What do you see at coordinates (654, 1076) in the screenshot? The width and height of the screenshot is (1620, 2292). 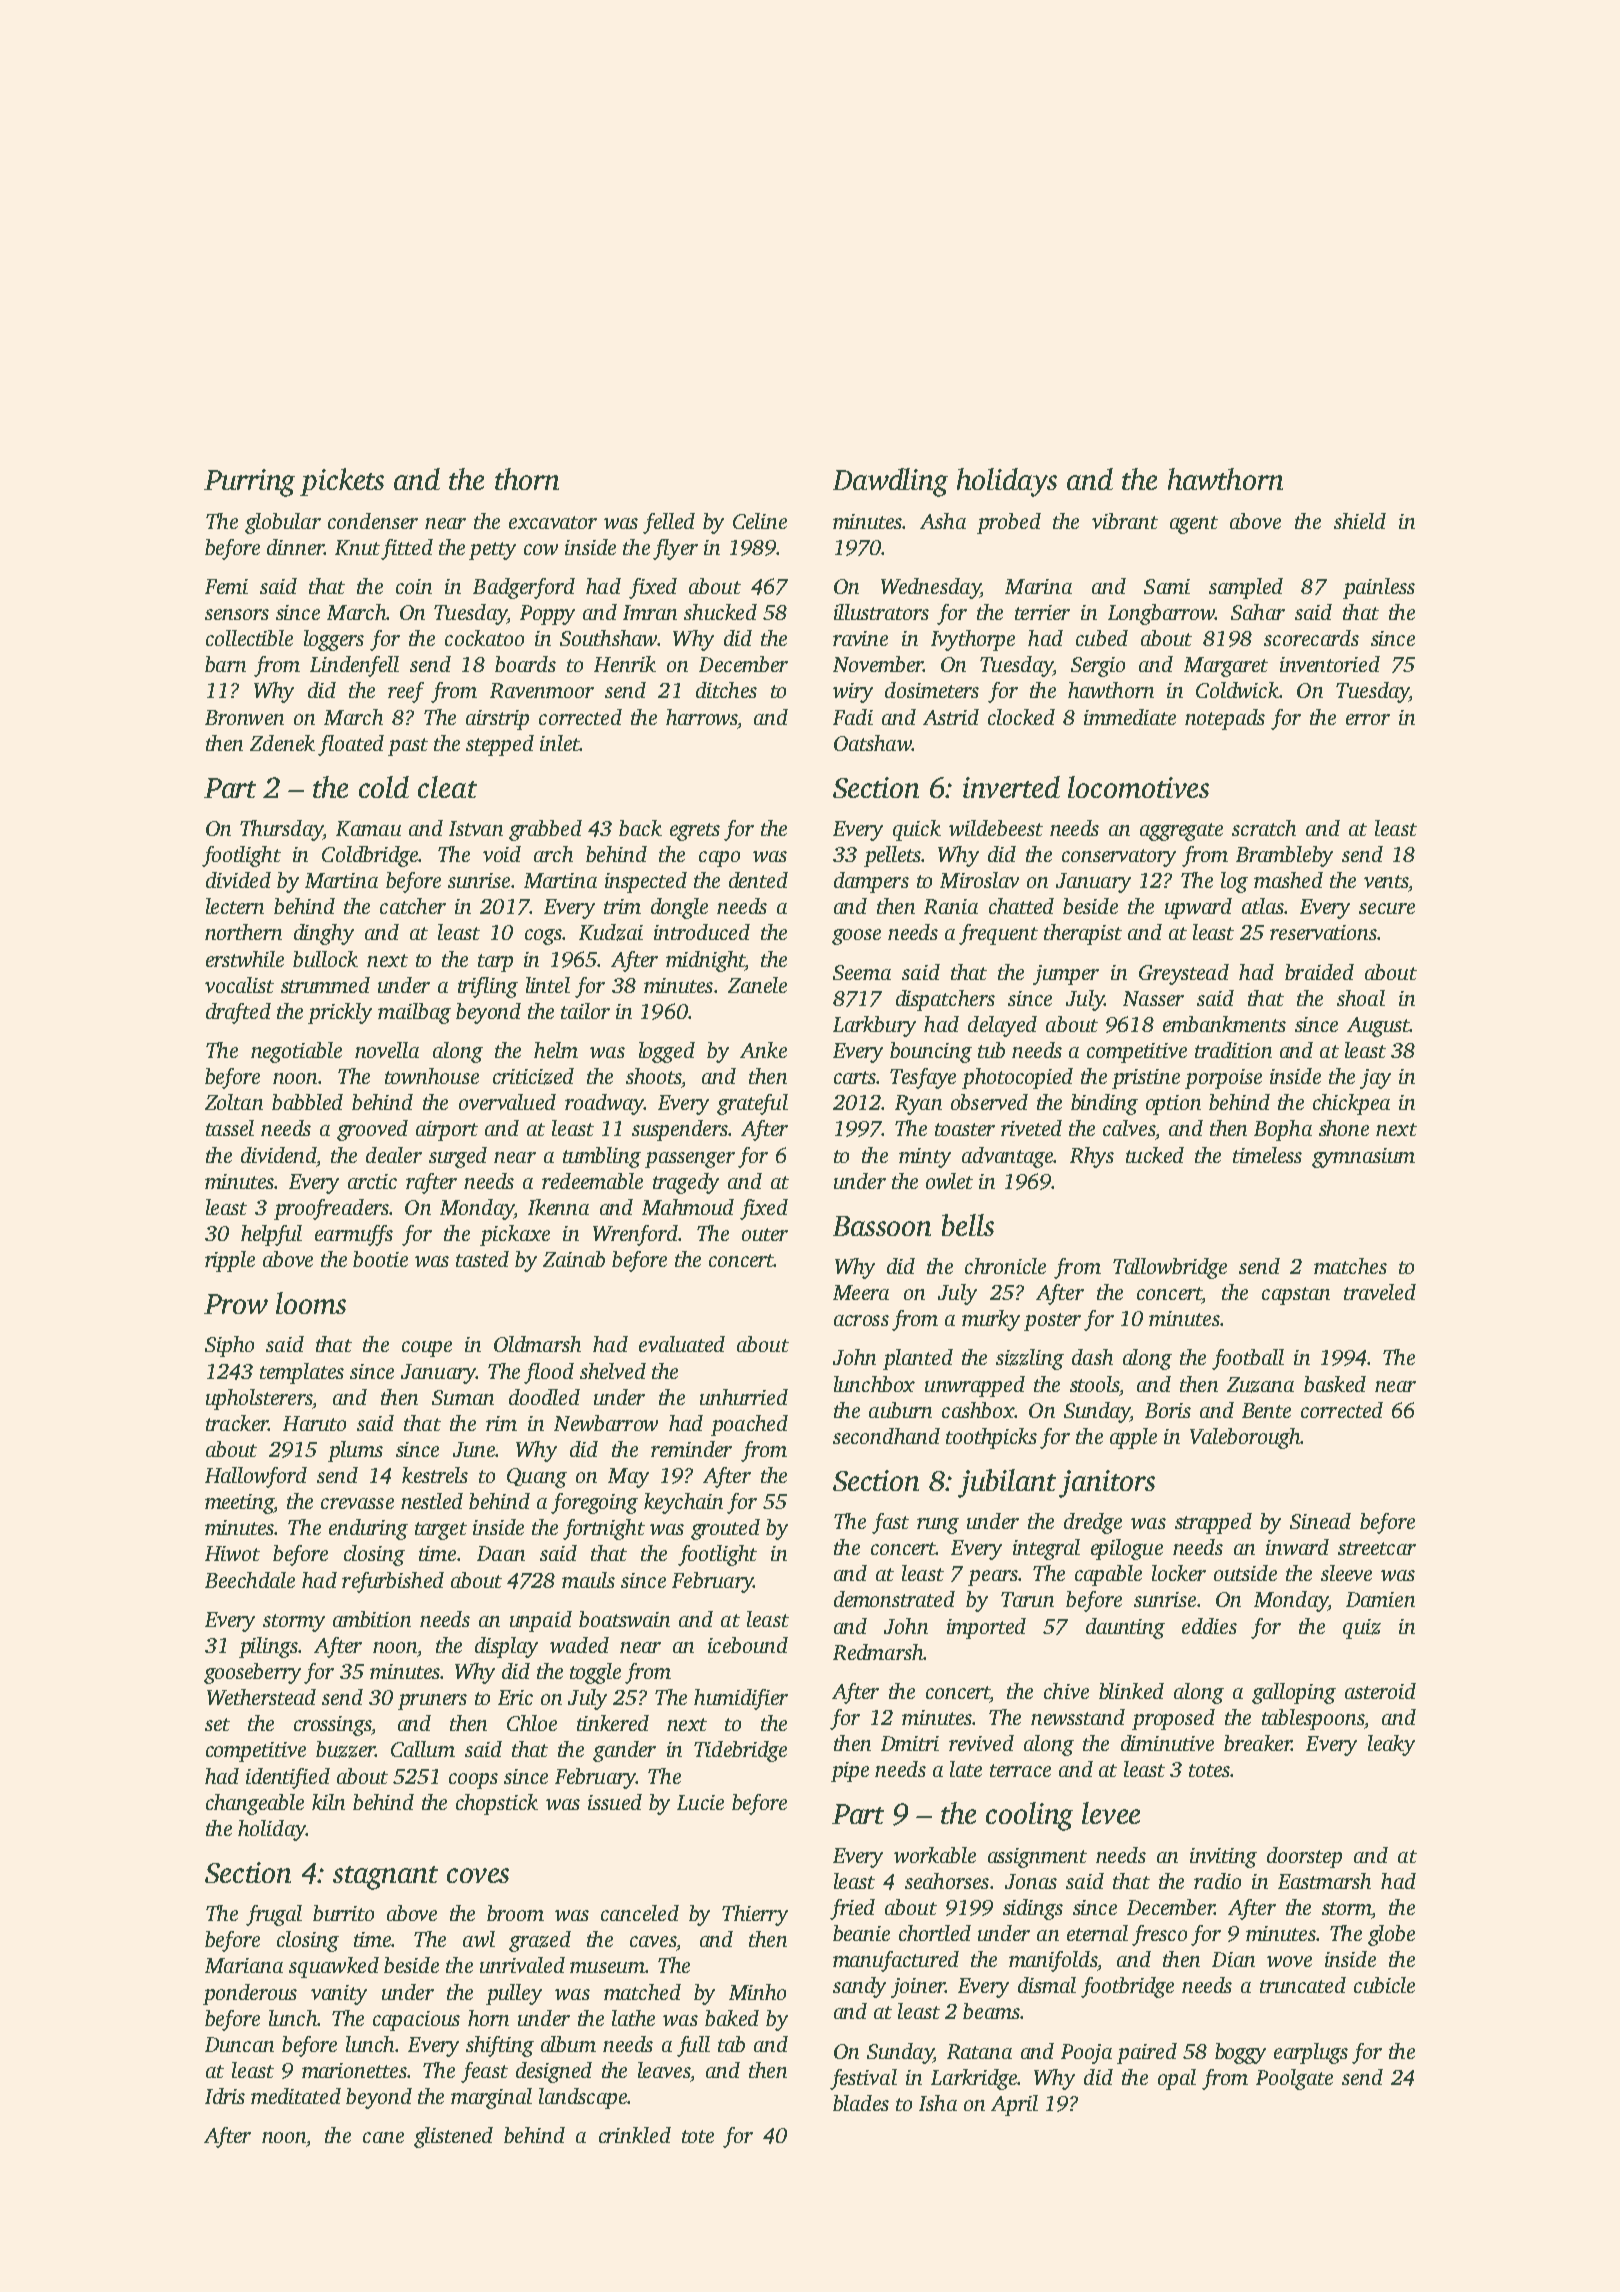 I see `shoots` at bounding box center [654, 1076].
